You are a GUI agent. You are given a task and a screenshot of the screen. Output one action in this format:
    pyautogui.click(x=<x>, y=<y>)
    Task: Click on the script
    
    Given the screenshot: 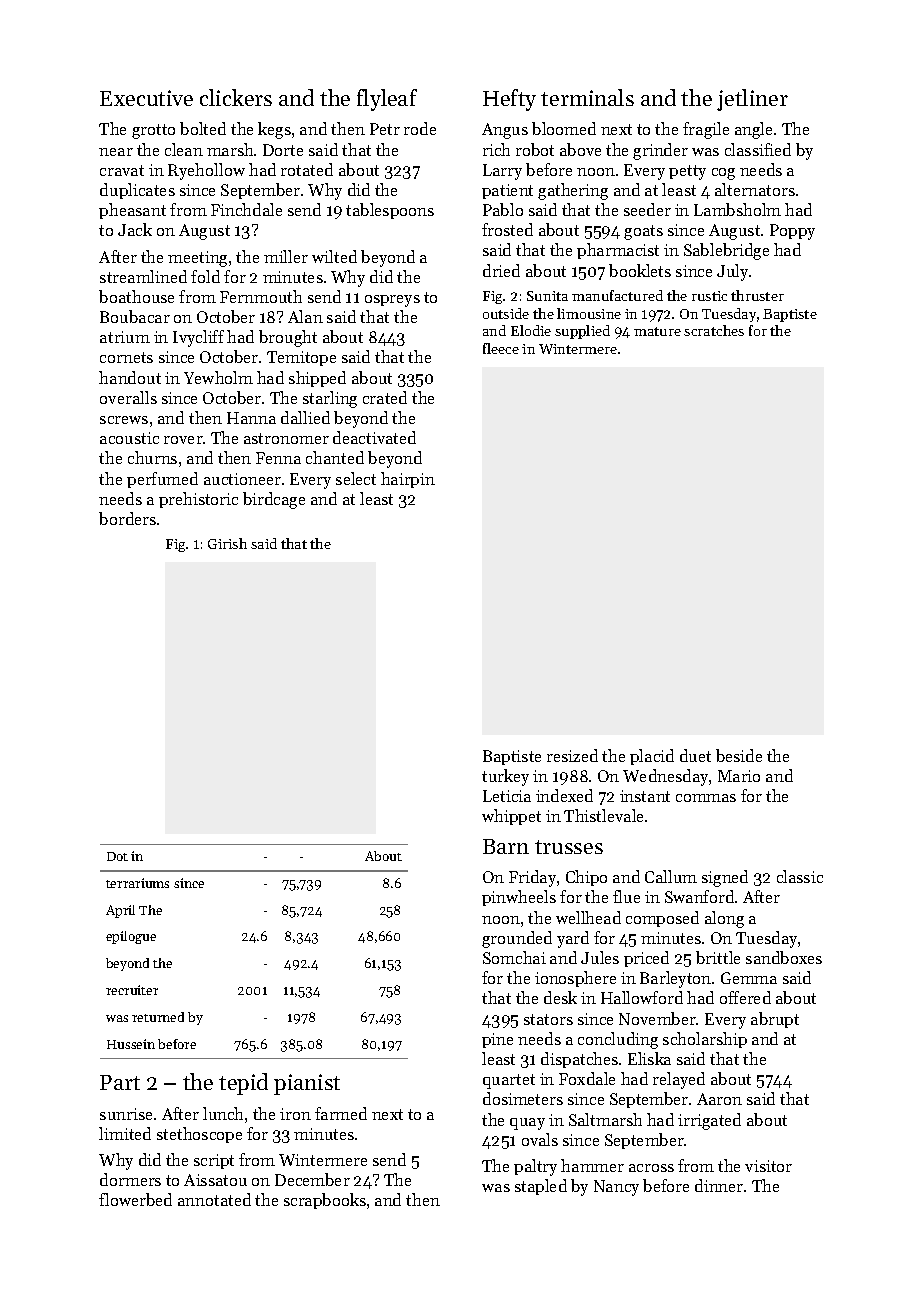 What is the action you would take?
    pyautogui.click(x=214, y=1161)
